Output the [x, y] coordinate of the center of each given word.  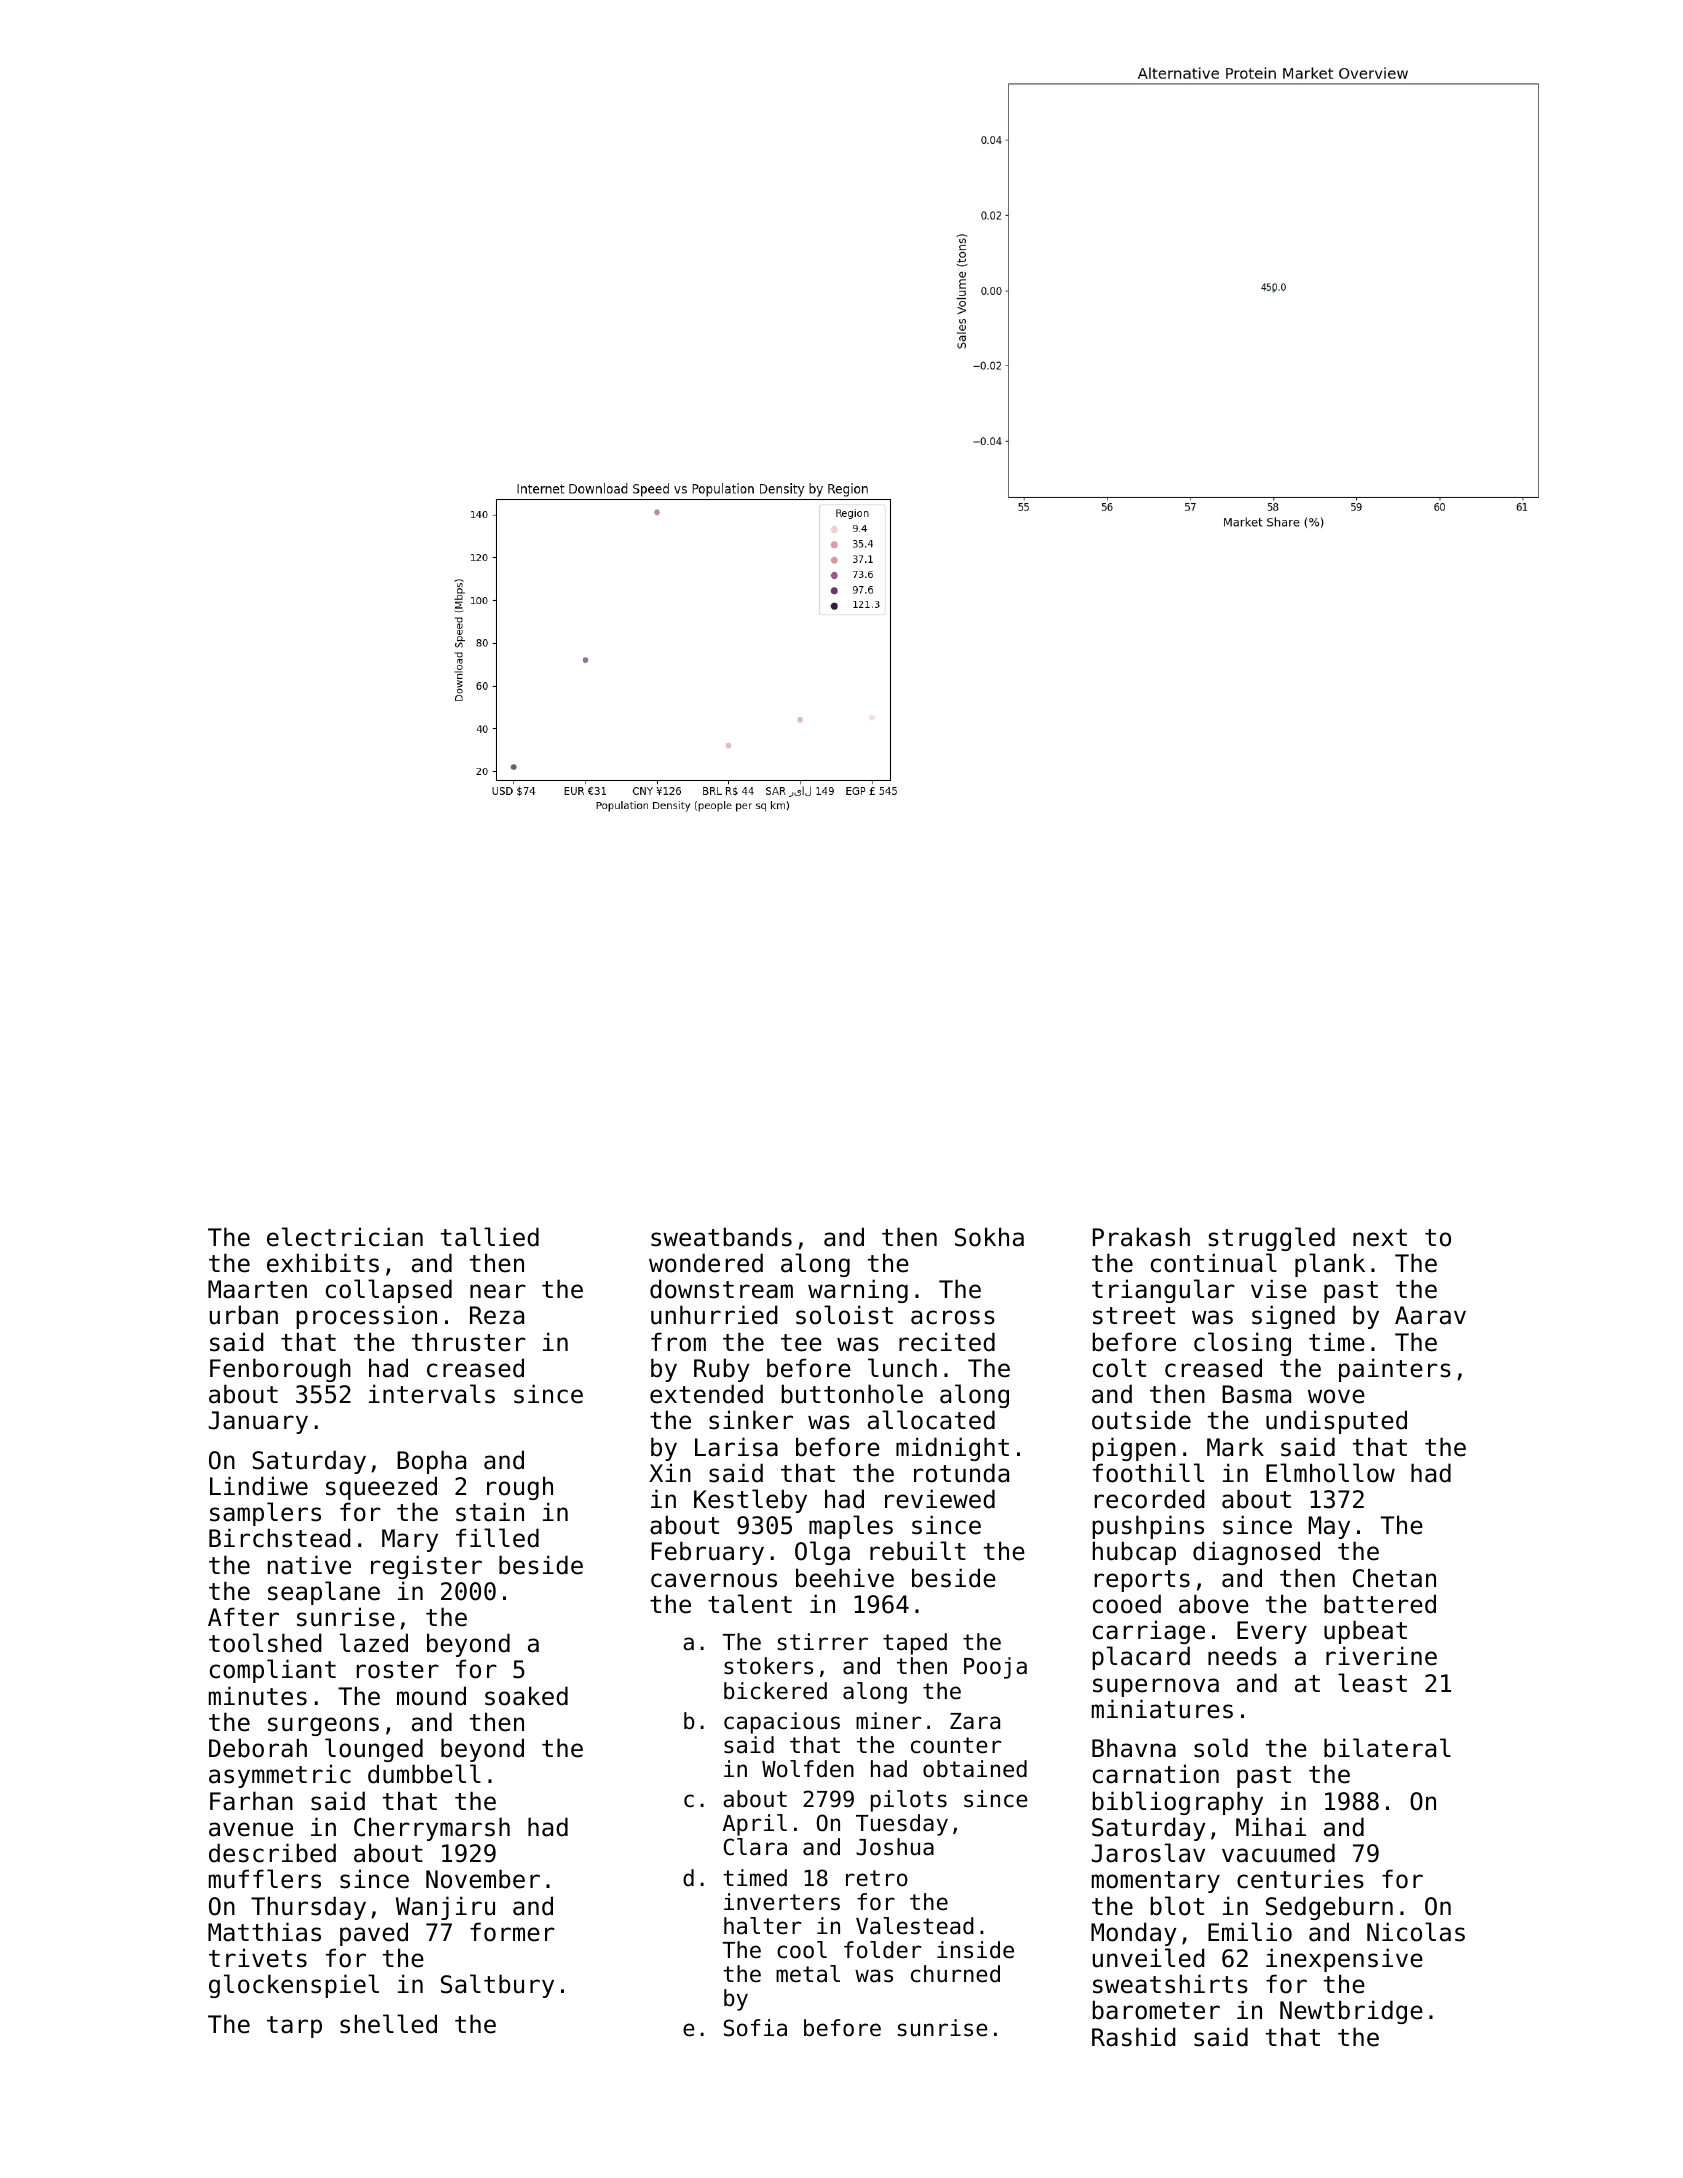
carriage [1149, 1632]
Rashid [1134, 2037]
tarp [294, 2027]
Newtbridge [1351, 2012]
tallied [490, 1237]
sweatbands [721, 1237]
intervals [432, 1394]
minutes [258, 1696]
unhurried [714, 1315]
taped [915, 1644]
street [1134, 1316]
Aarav [1430, 1315]
